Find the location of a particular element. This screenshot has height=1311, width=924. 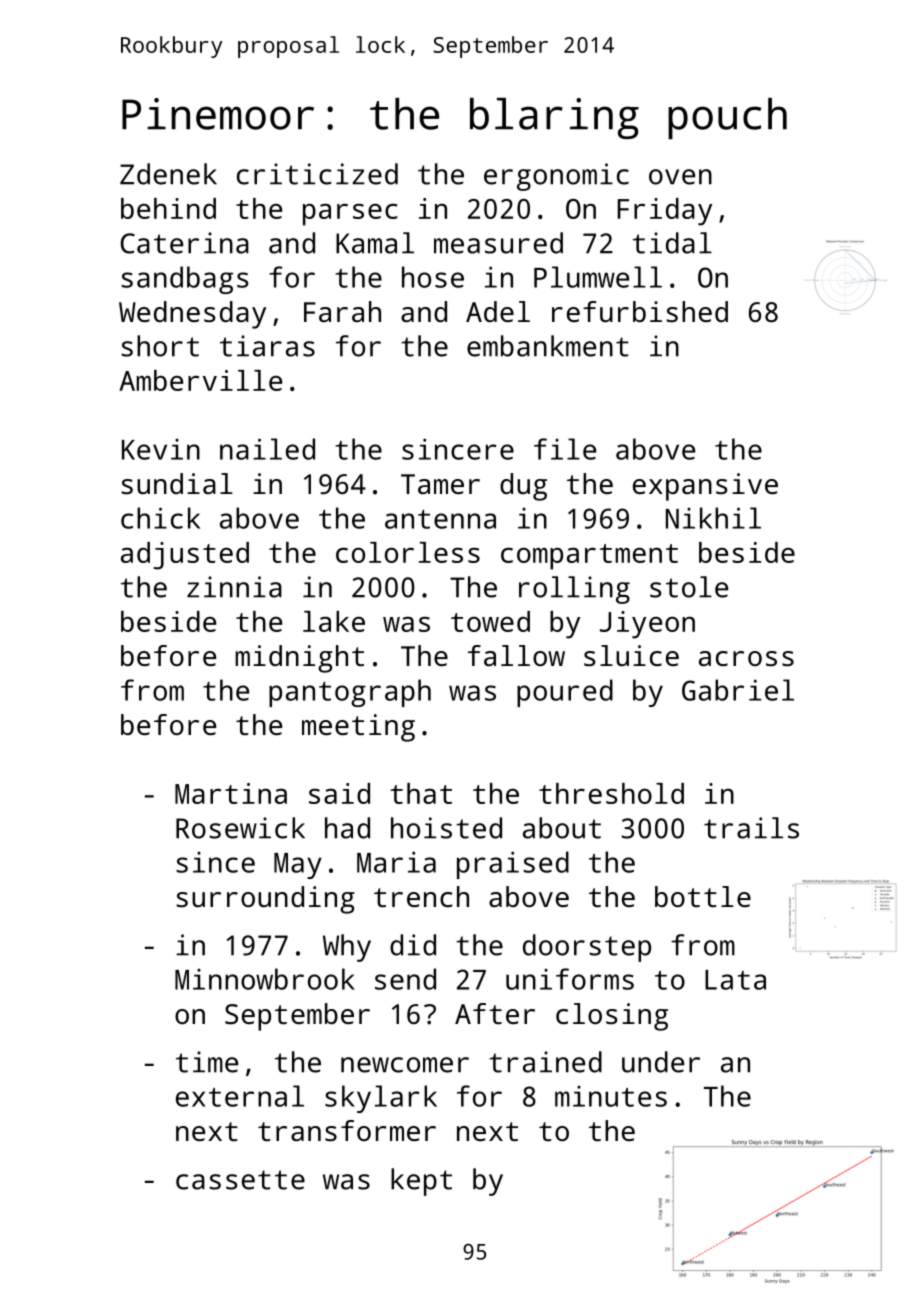

Why is located at coordinates (347, 948).
